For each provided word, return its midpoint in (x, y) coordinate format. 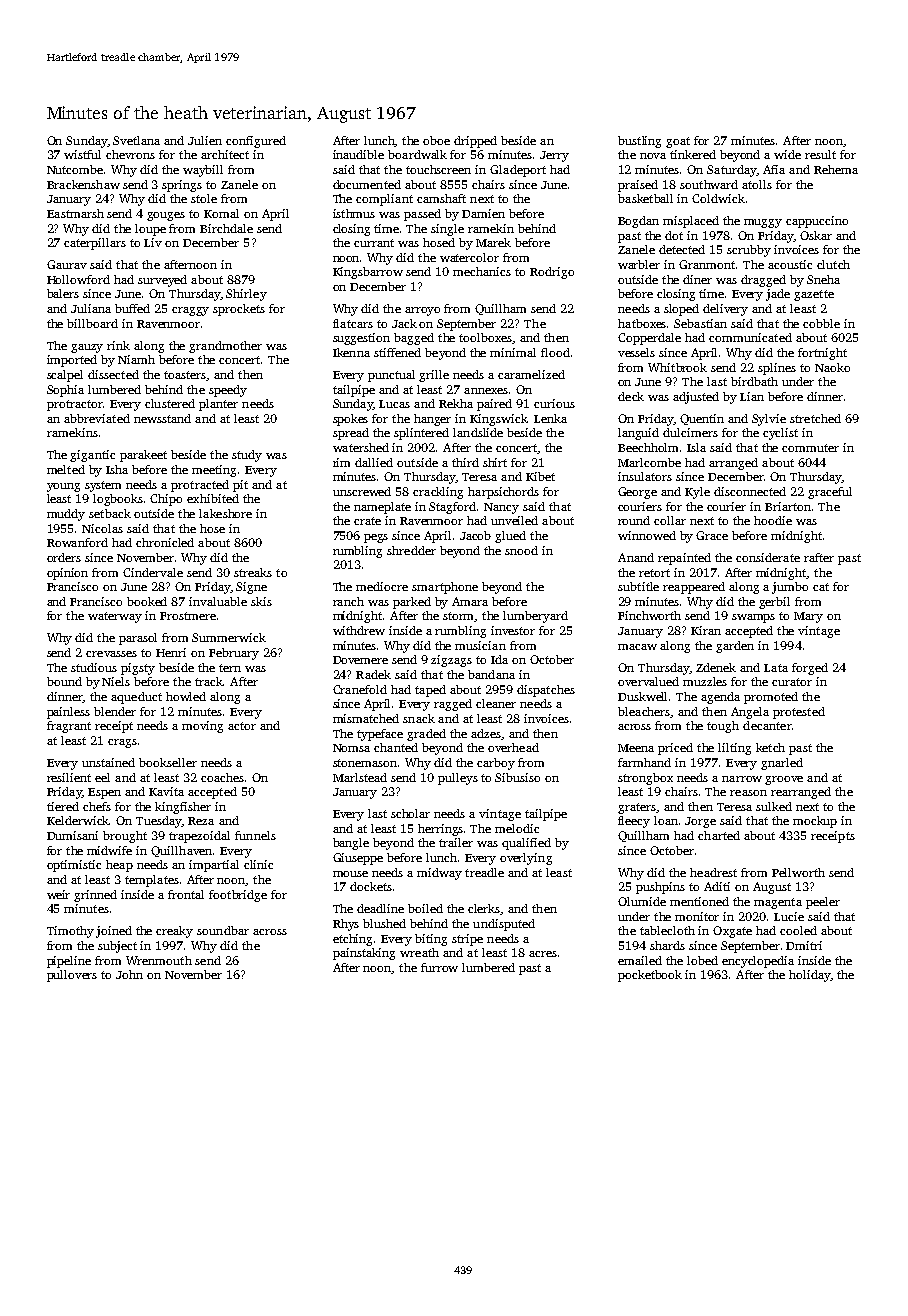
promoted (771, 698)
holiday (809, 976)
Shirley (246, 295)
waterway (115, 617)
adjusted (696, 398)
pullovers (72, 976)
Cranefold (360, 689)
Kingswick (499, 420)
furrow (439, 967)
